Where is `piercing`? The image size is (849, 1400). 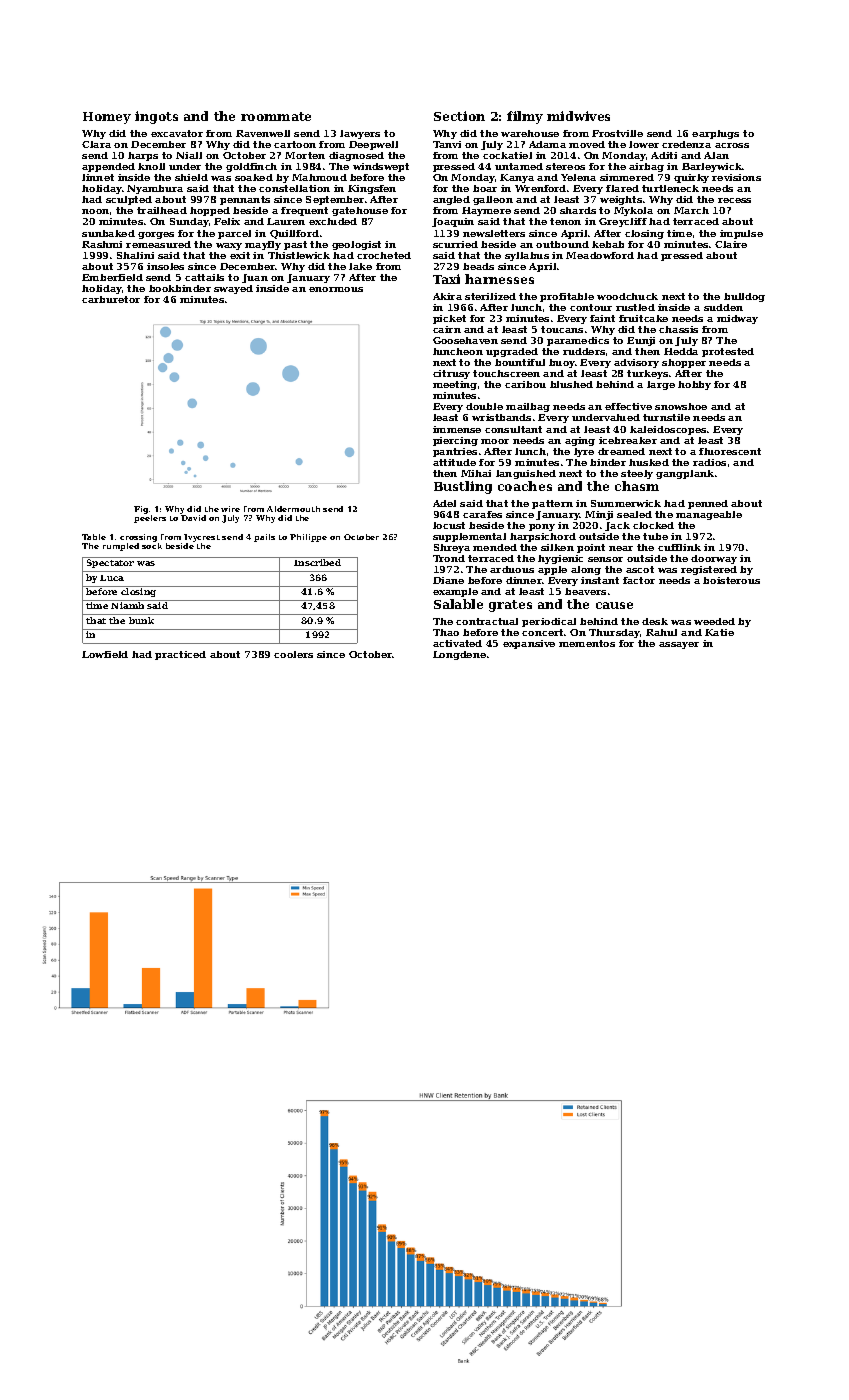
piercing is located at coordinates (455, 441).
